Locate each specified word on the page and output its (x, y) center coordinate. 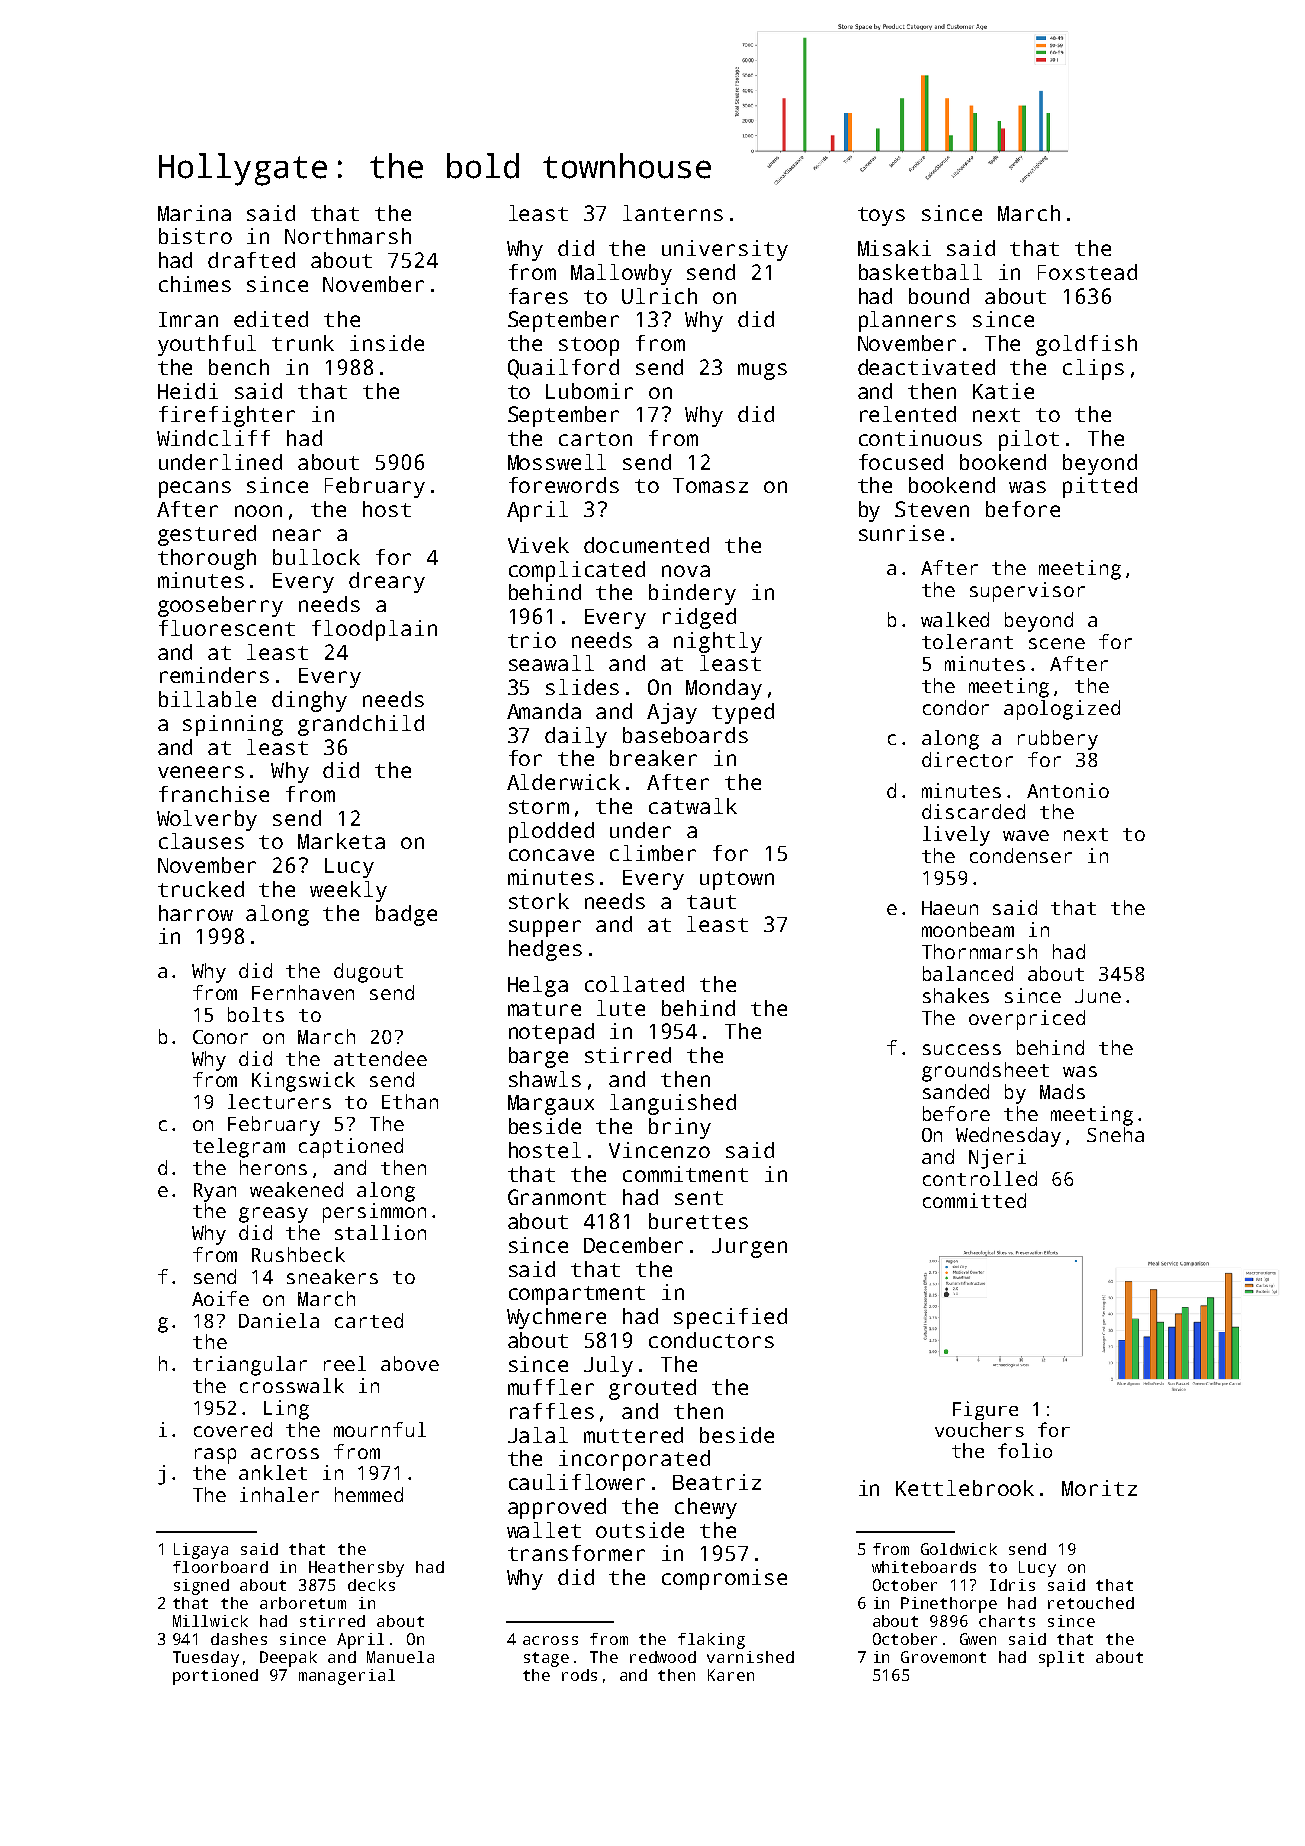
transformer (576, 1553)
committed (974, 1200)
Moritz (1099, 1488)
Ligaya (201, 1551)
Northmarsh (348, 236)
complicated (577, 571)
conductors (711, 1340)
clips (1093, 369)
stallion (380, 1232)
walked (955, 619)
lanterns (673, 213)
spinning (233, 725)
